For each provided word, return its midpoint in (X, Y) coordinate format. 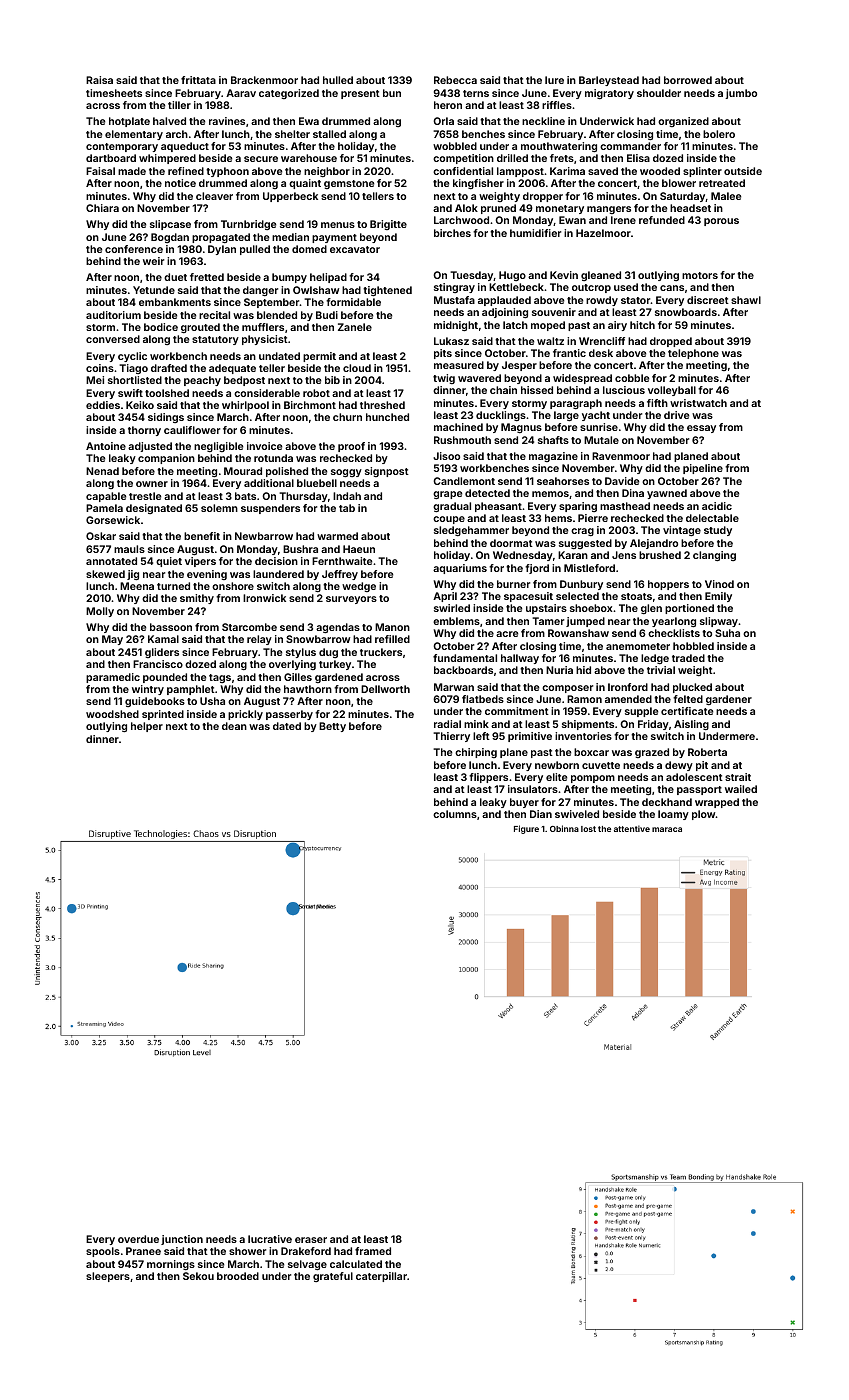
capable (106, 497)
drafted (169, 368)
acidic (717, 506)
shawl (746, 300)
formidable (353, 302)
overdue (138, 1239)
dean (234, 726)
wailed (741, 789)
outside (743, 171)
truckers (381, 652)
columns (455, 814)
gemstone (349, 184)
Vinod (719, 584)
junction (182, 1240)
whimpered (167, 159)
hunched (387, 417)
